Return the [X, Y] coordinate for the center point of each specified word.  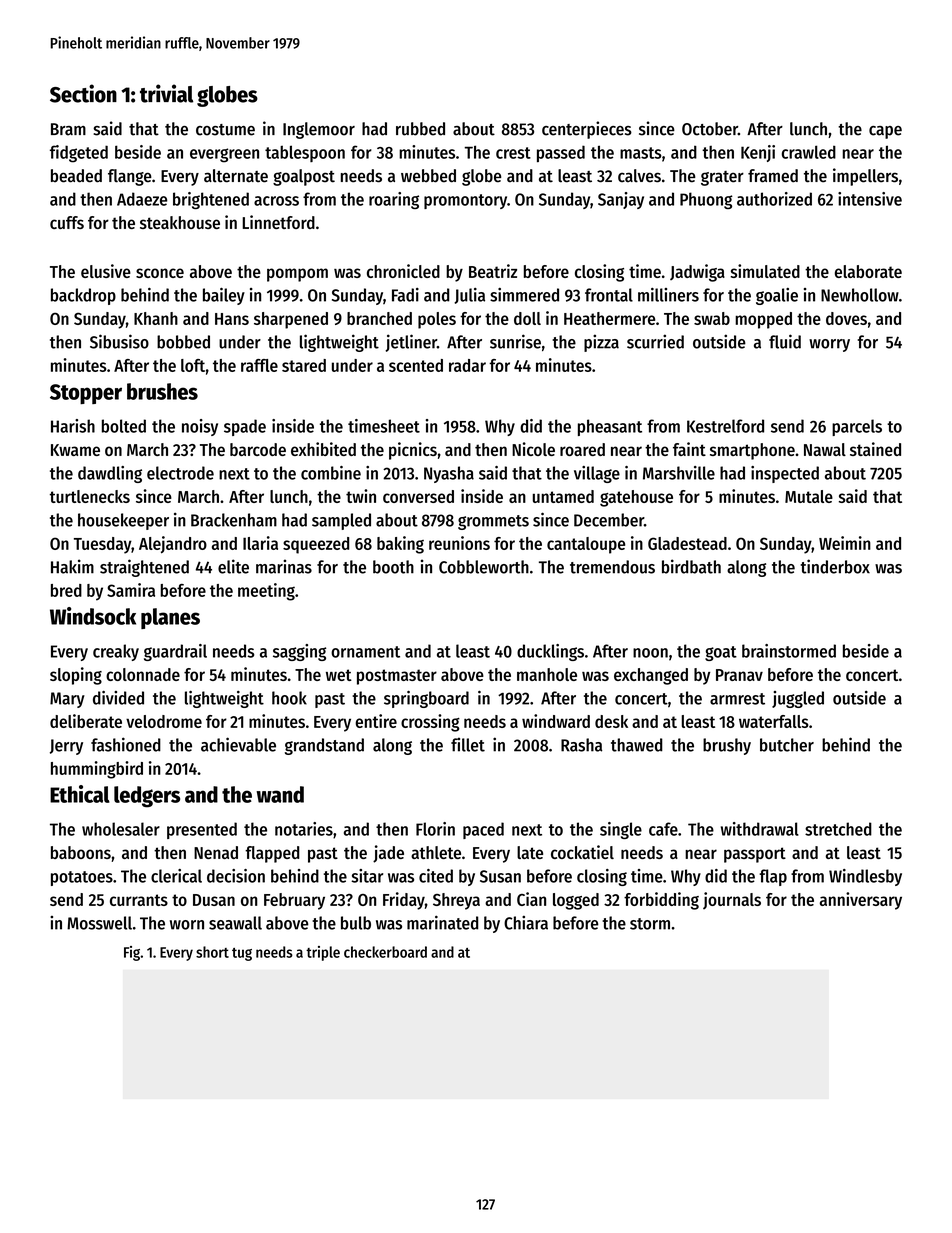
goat [721, 653]
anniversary [861, 901]
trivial [166, 93]
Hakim [72, 566]
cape [885, 132]
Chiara [526, 923]
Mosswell [99, 923]
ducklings [550, 652]
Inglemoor [319, 130]
